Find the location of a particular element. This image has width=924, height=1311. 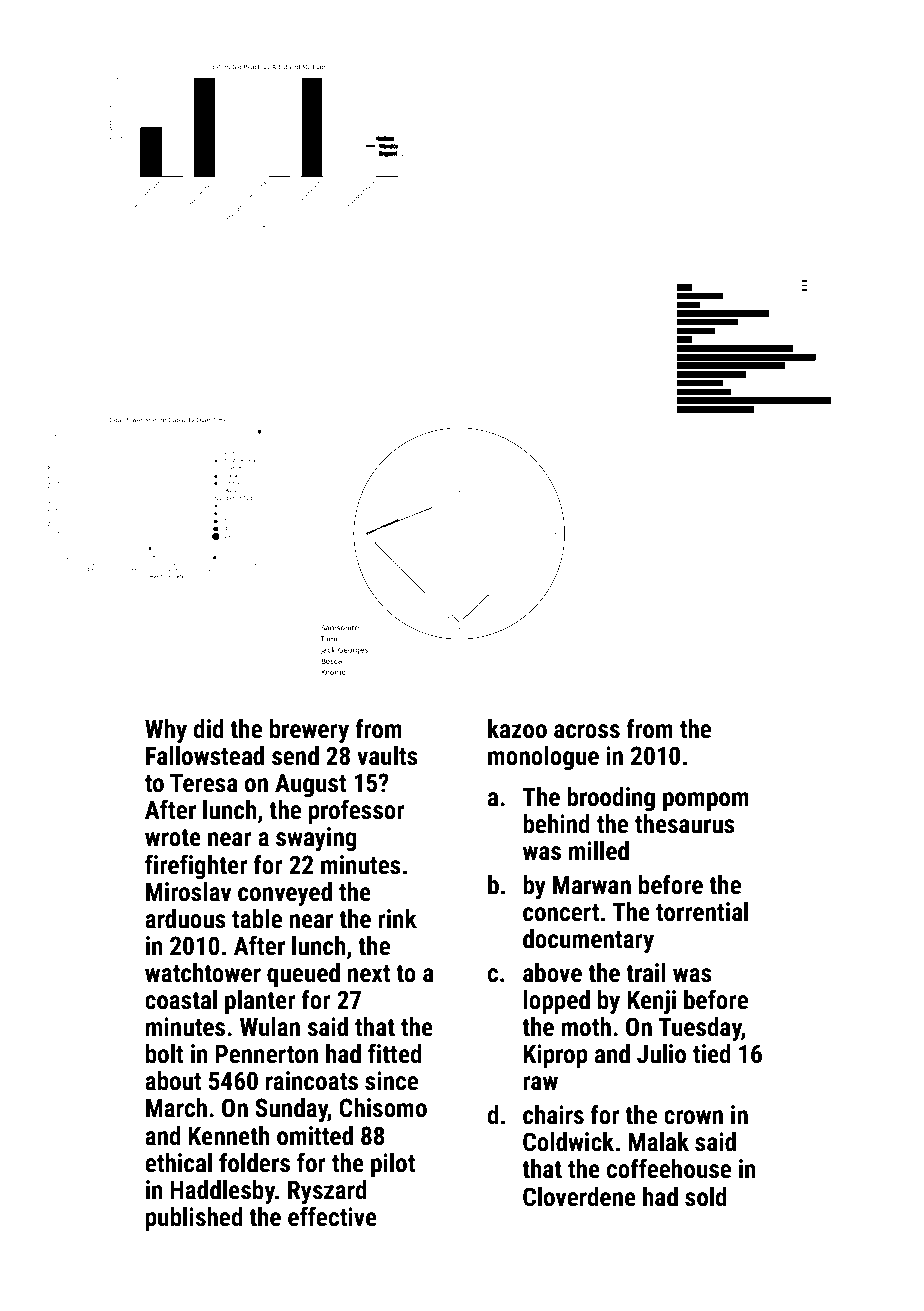

Why is located at coordinates (166, 731).
